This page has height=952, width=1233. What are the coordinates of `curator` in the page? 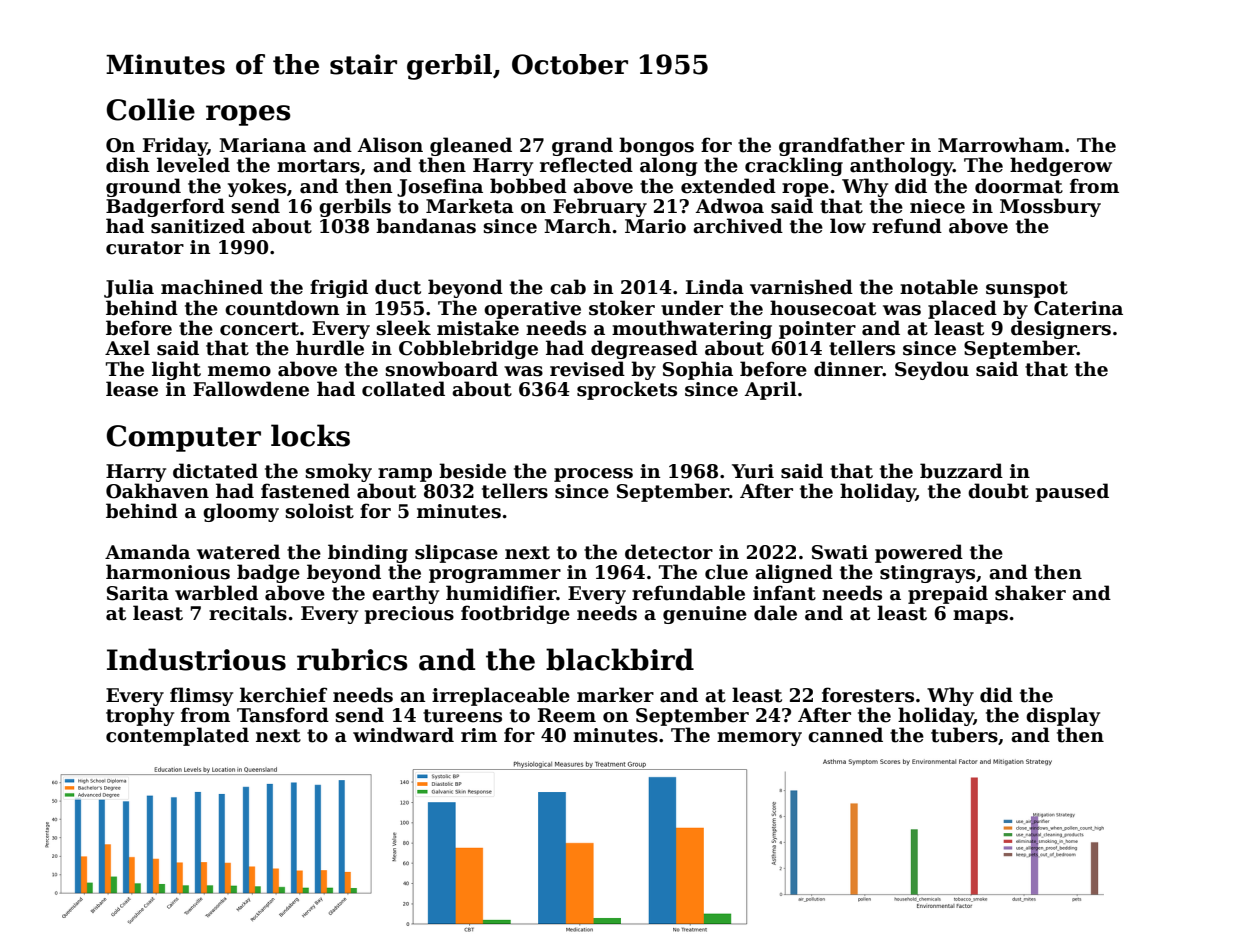 It's located at (145, 248).
